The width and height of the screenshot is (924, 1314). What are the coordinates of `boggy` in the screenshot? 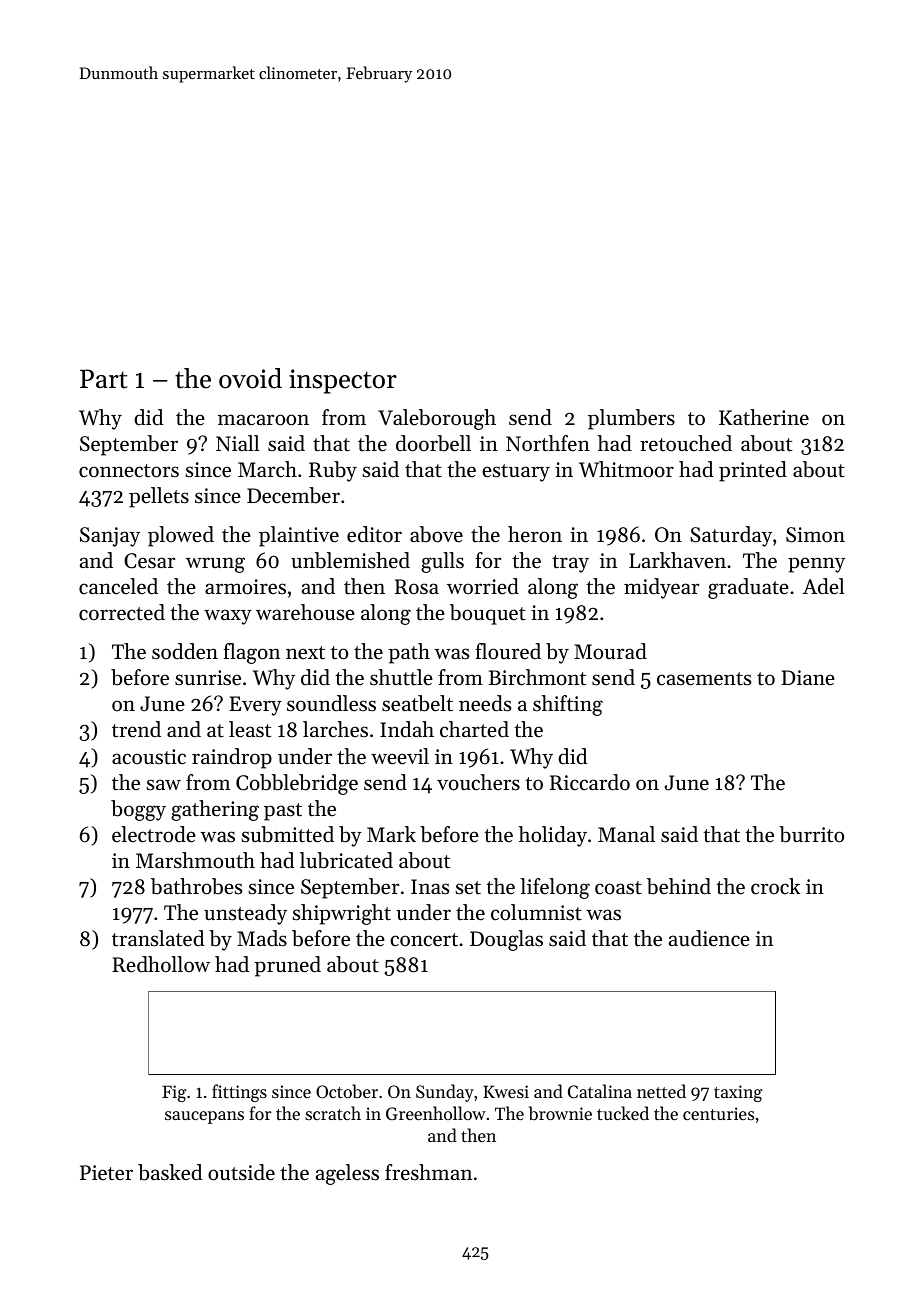 It's located at (138, 810).
